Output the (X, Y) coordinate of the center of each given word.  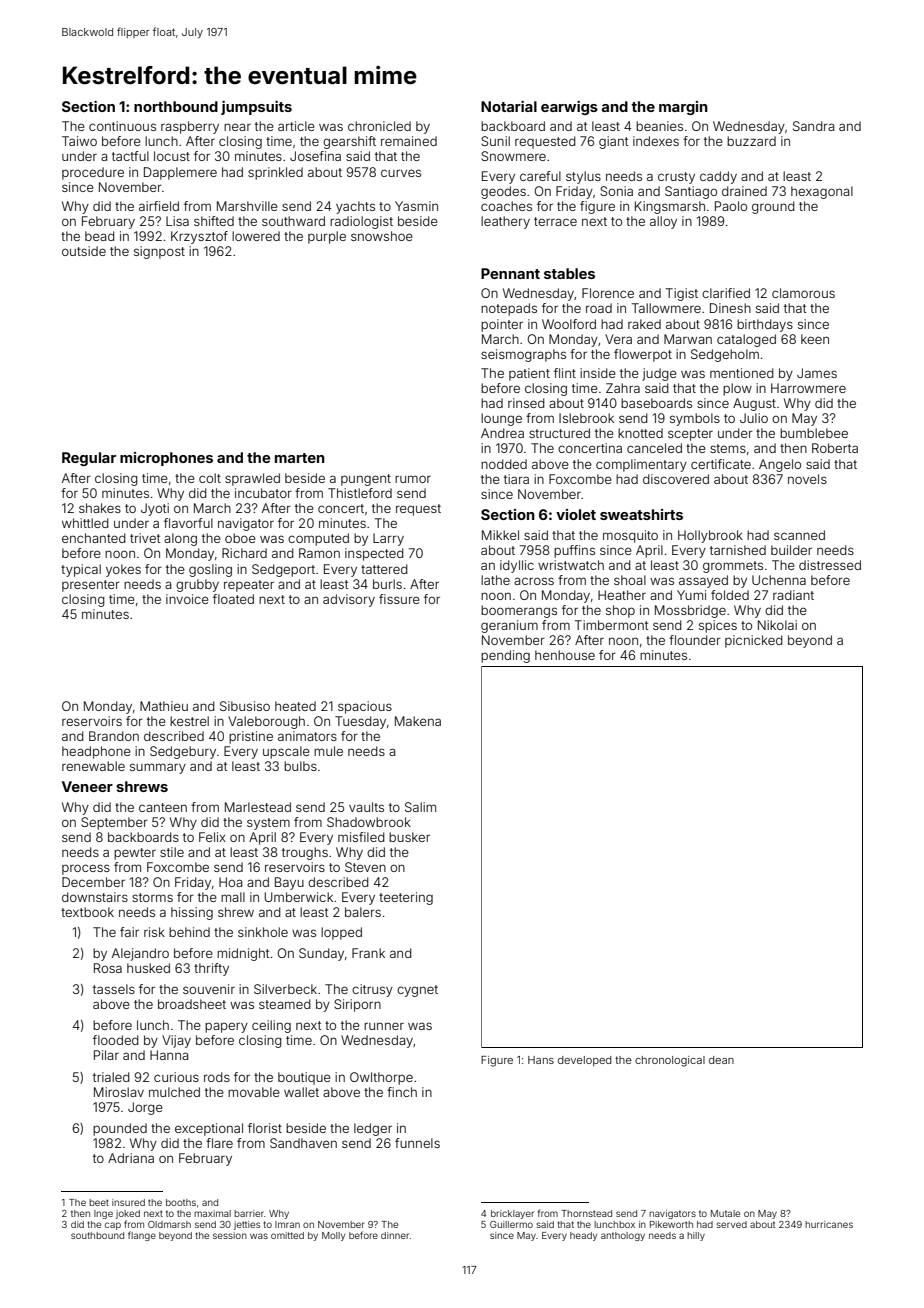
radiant (793, 595)
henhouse (565, 655)
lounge (501, 419)
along (180, 539)
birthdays (765, 325)
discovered (676, 479)
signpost (159, 252)
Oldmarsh (169, 1224)
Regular (89, 459)
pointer (502, 325)
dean (721, 1060)
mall (233, 897)
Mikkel (500, 535)
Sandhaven (303, 1143)
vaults (366, 807)
